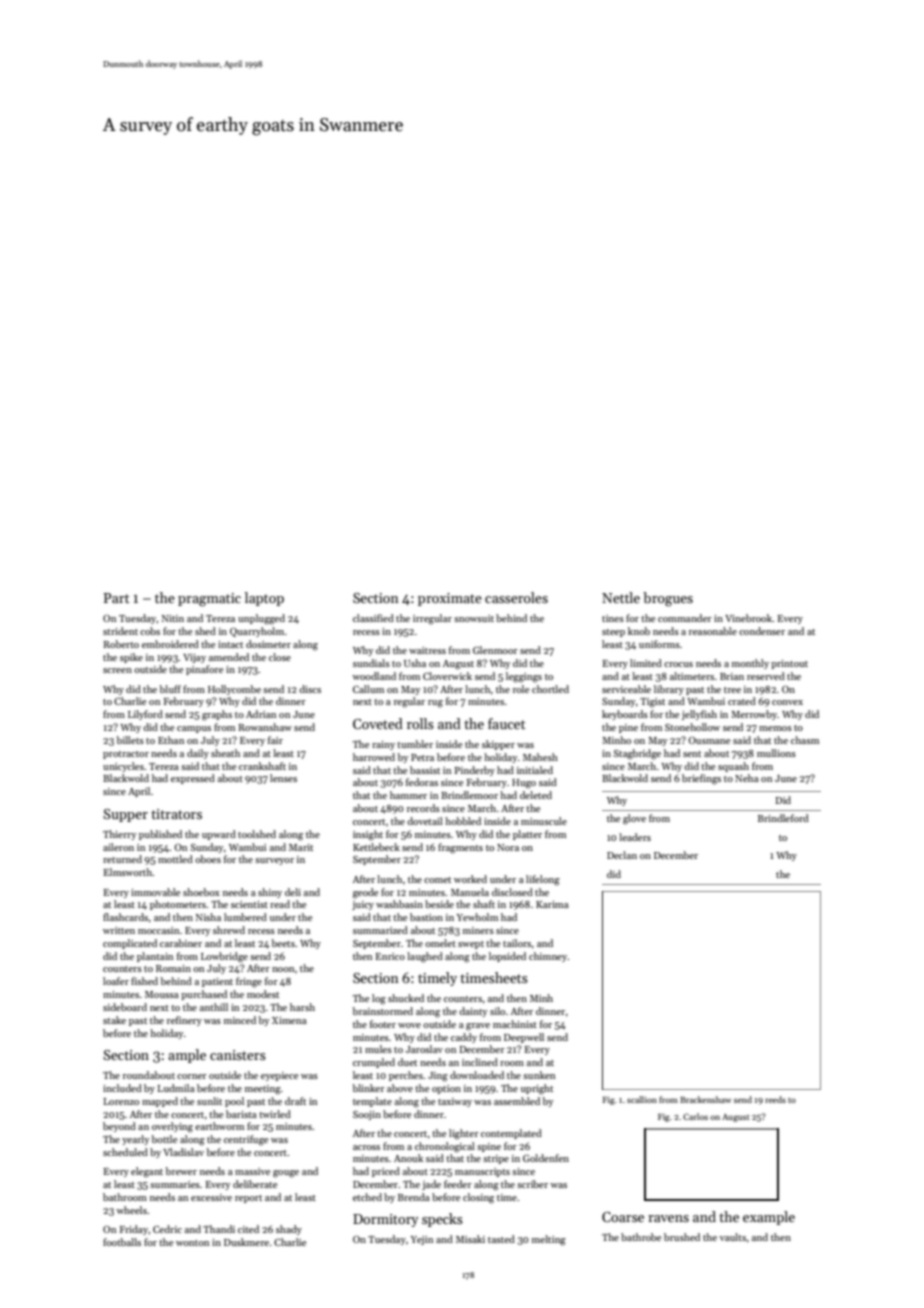 The width and height of the screenshot is (924, 1308). I want to click on daily, so click(198, 754).
